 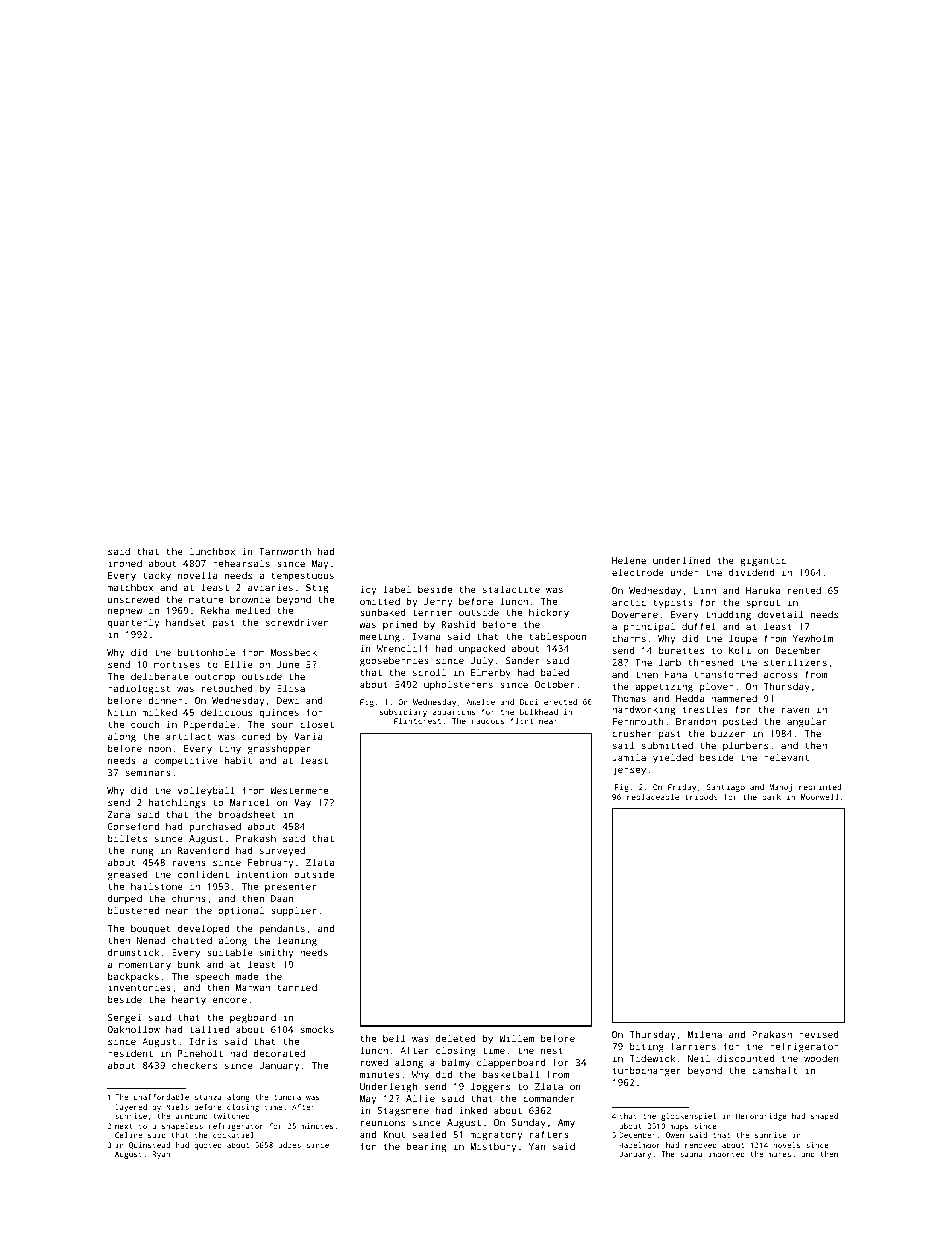 What do you see at coordinates (511, 589) in the document?
I see `stalactite` at bounding box center [511, 589].
